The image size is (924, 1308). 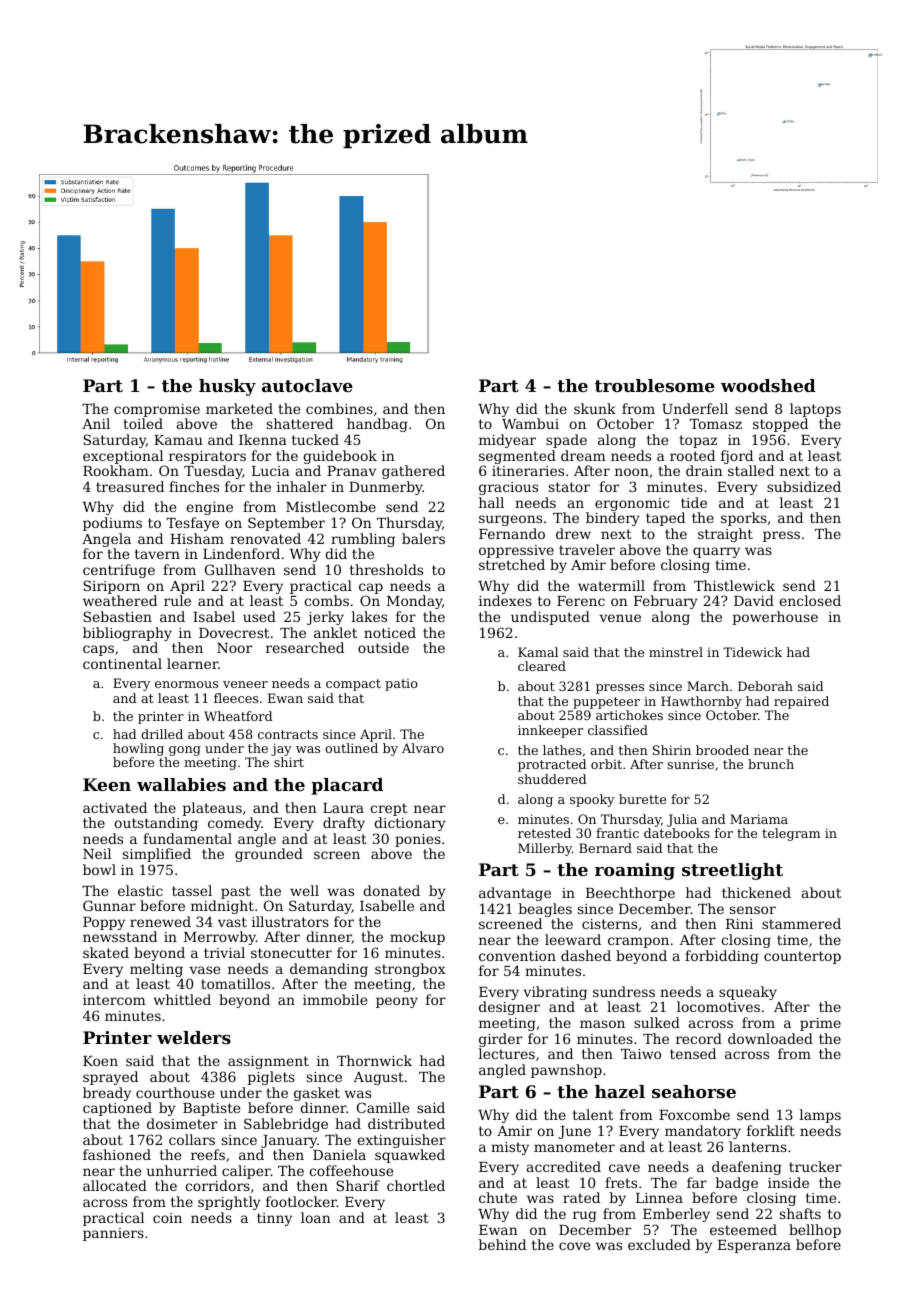 I want to click on prime, so click(x=820, y=1024).
